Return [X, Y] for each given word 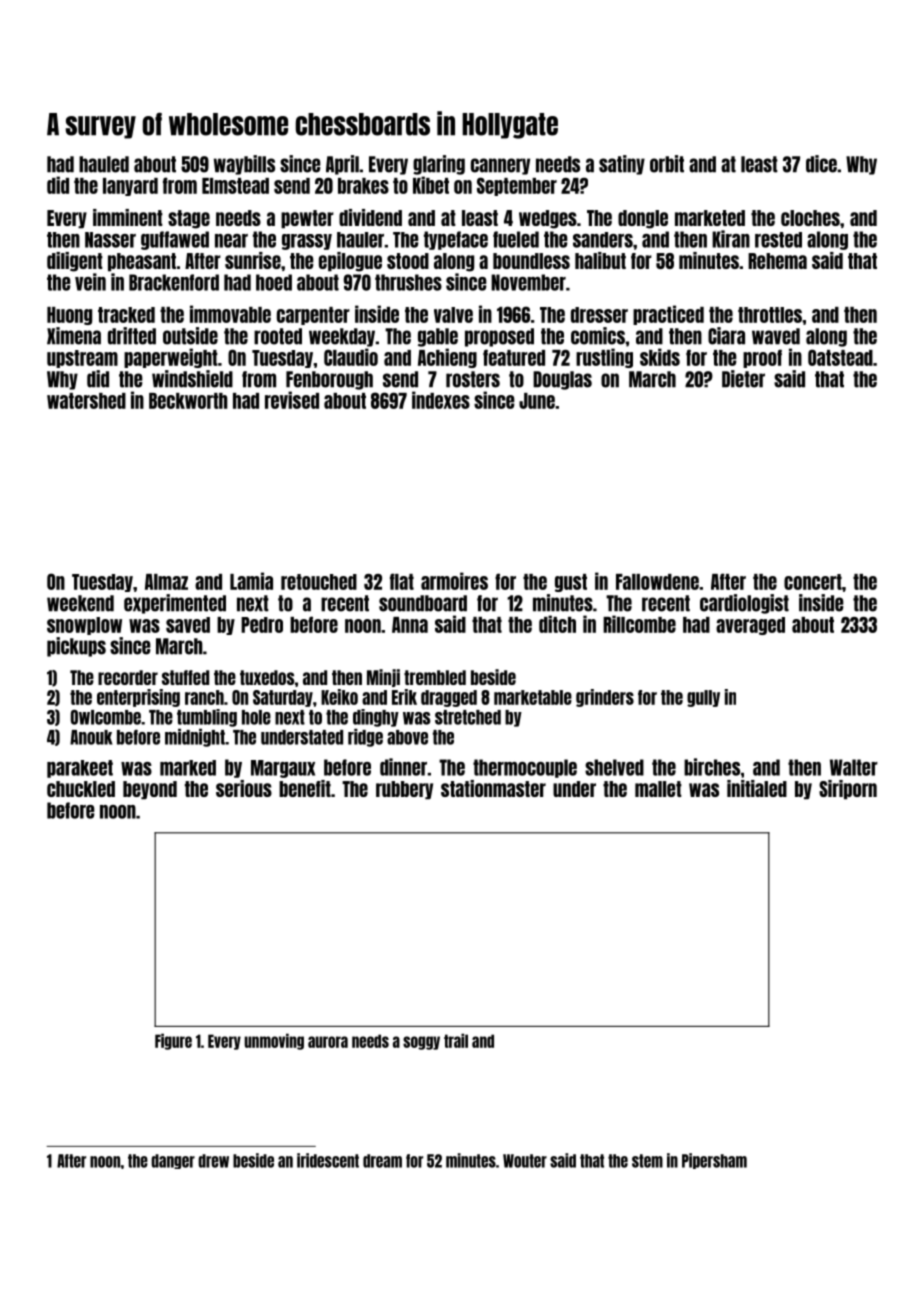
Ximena [74, 336]
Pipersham [714, 1161]
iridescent [328, 1160]
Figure [173, 1041]
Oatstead [840, 357]
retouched [319, 582]
